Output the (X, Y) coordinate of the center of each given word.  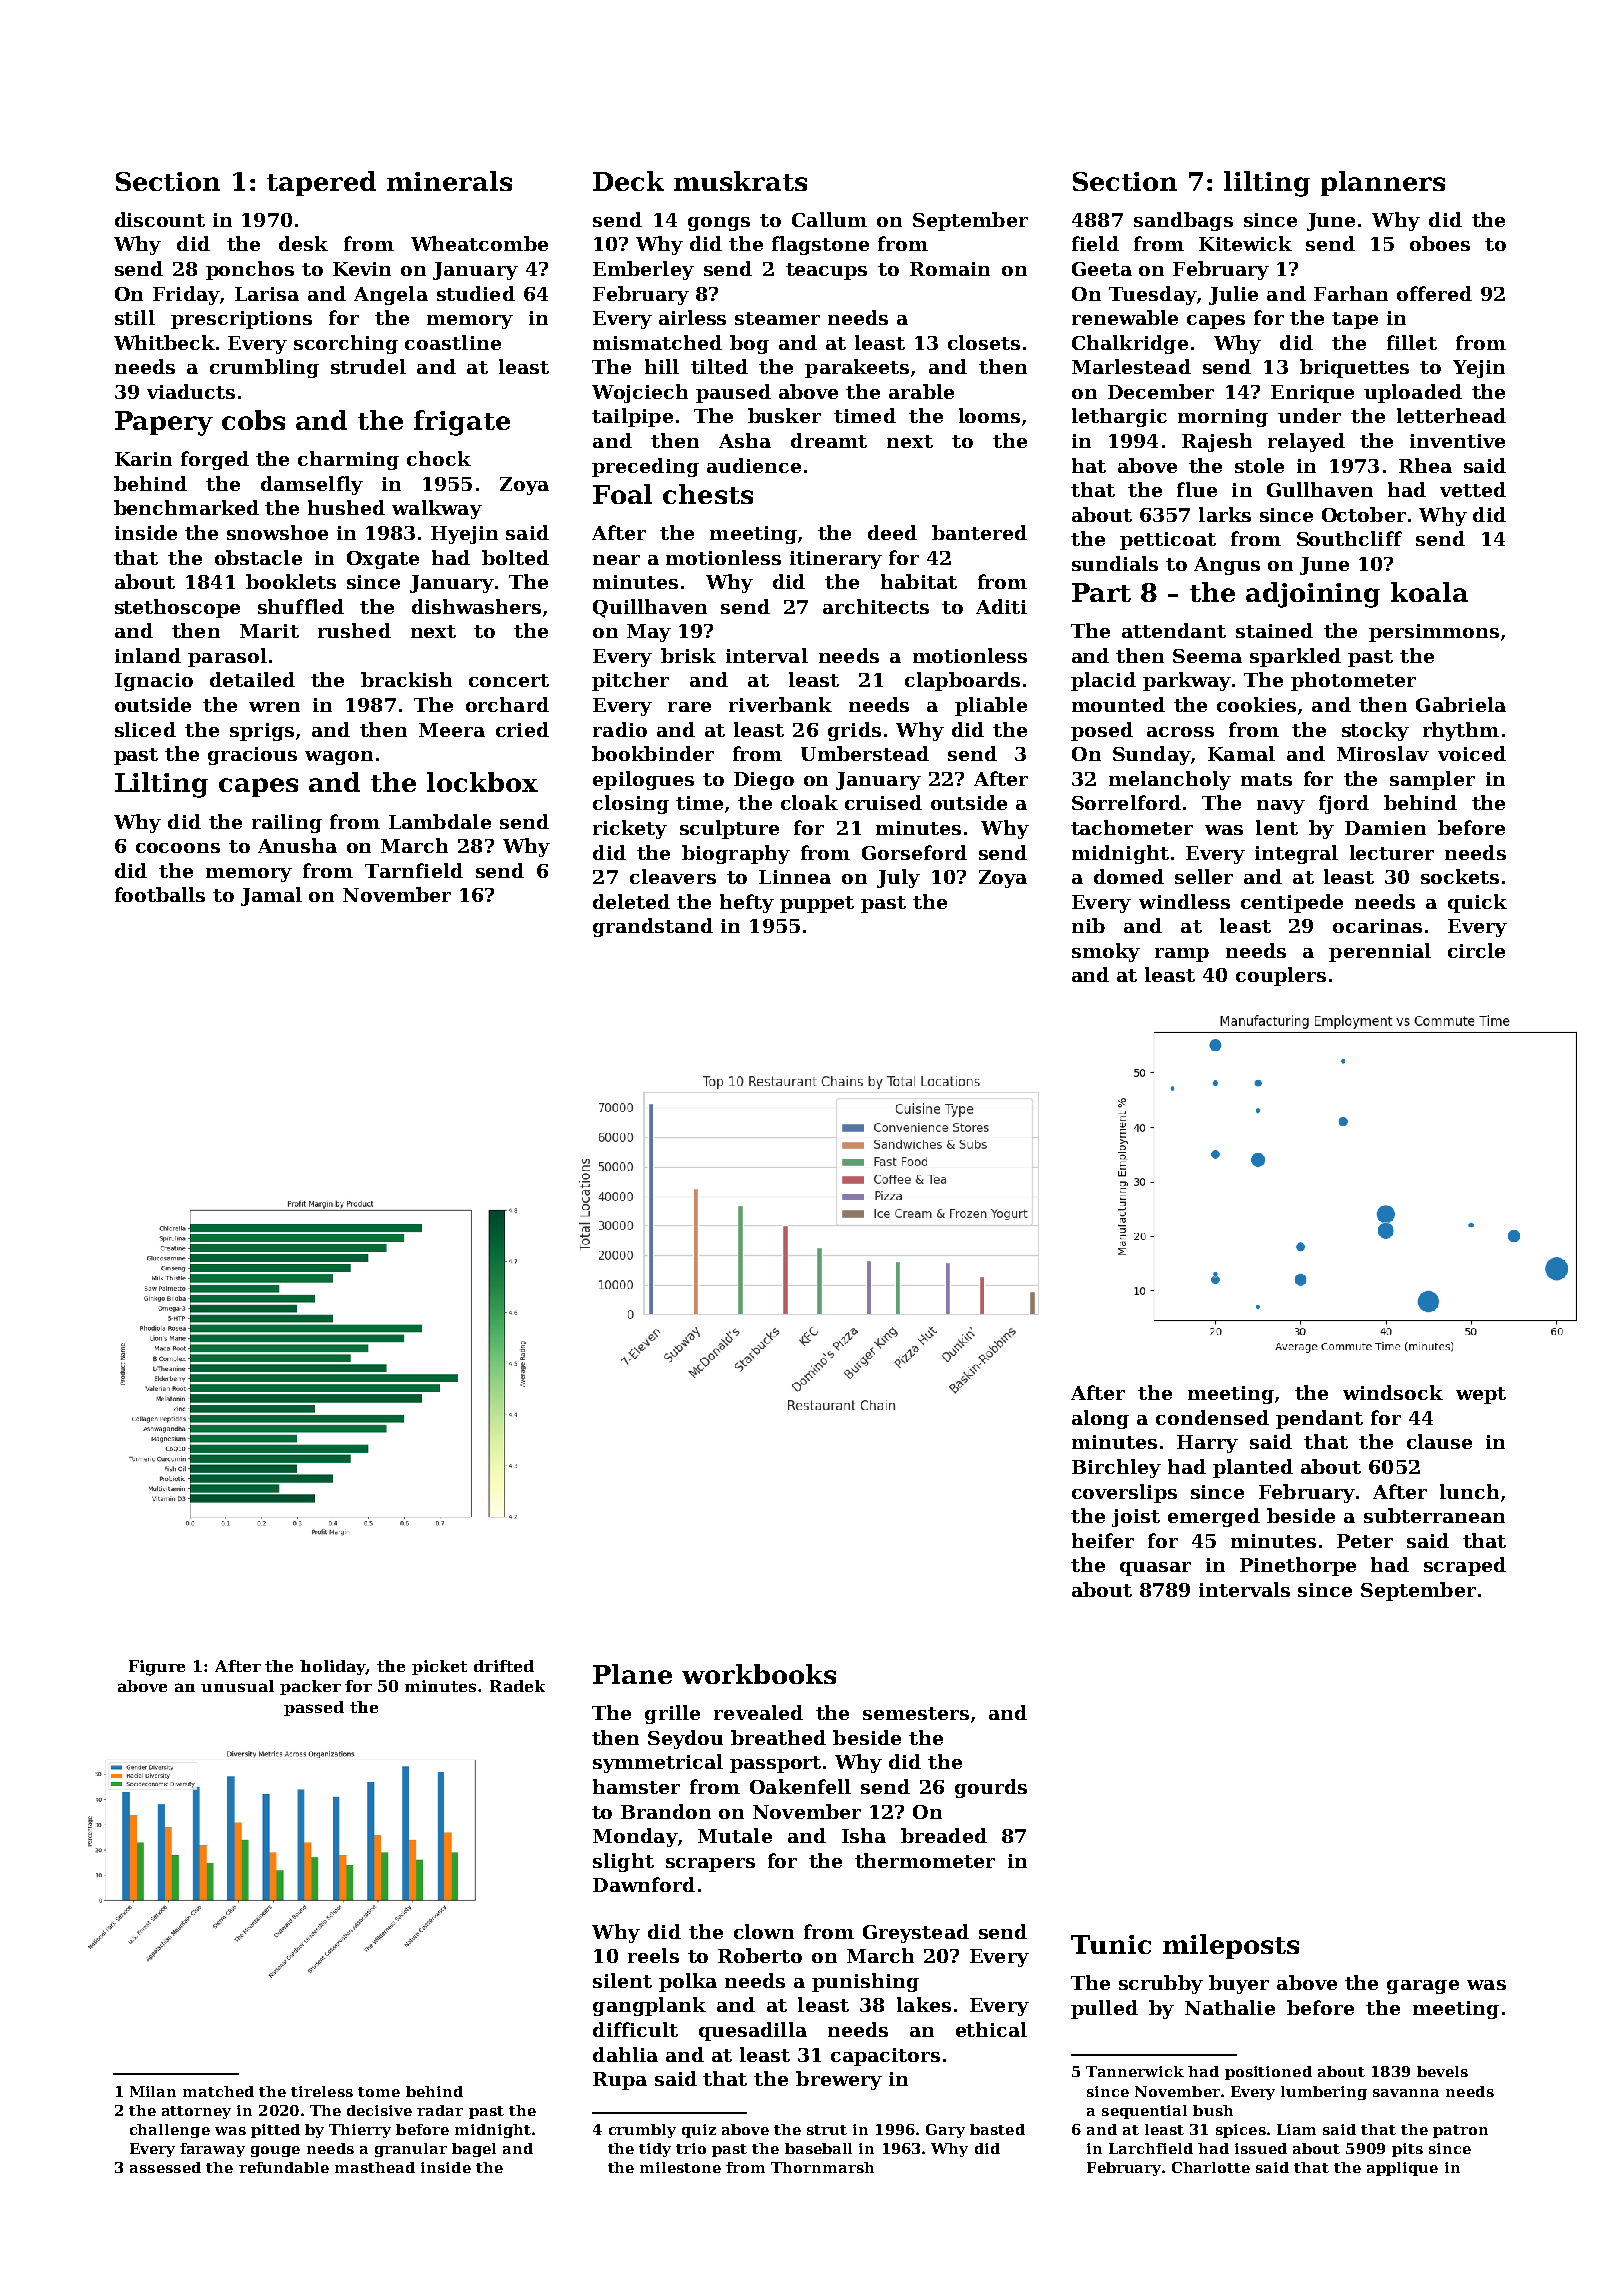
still (135, 317)
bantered (979, 532)
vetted (1473, 489)
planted (1253, 1468)
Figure (157, 1668)
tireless (322, 2091)
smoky (1106, 952)
